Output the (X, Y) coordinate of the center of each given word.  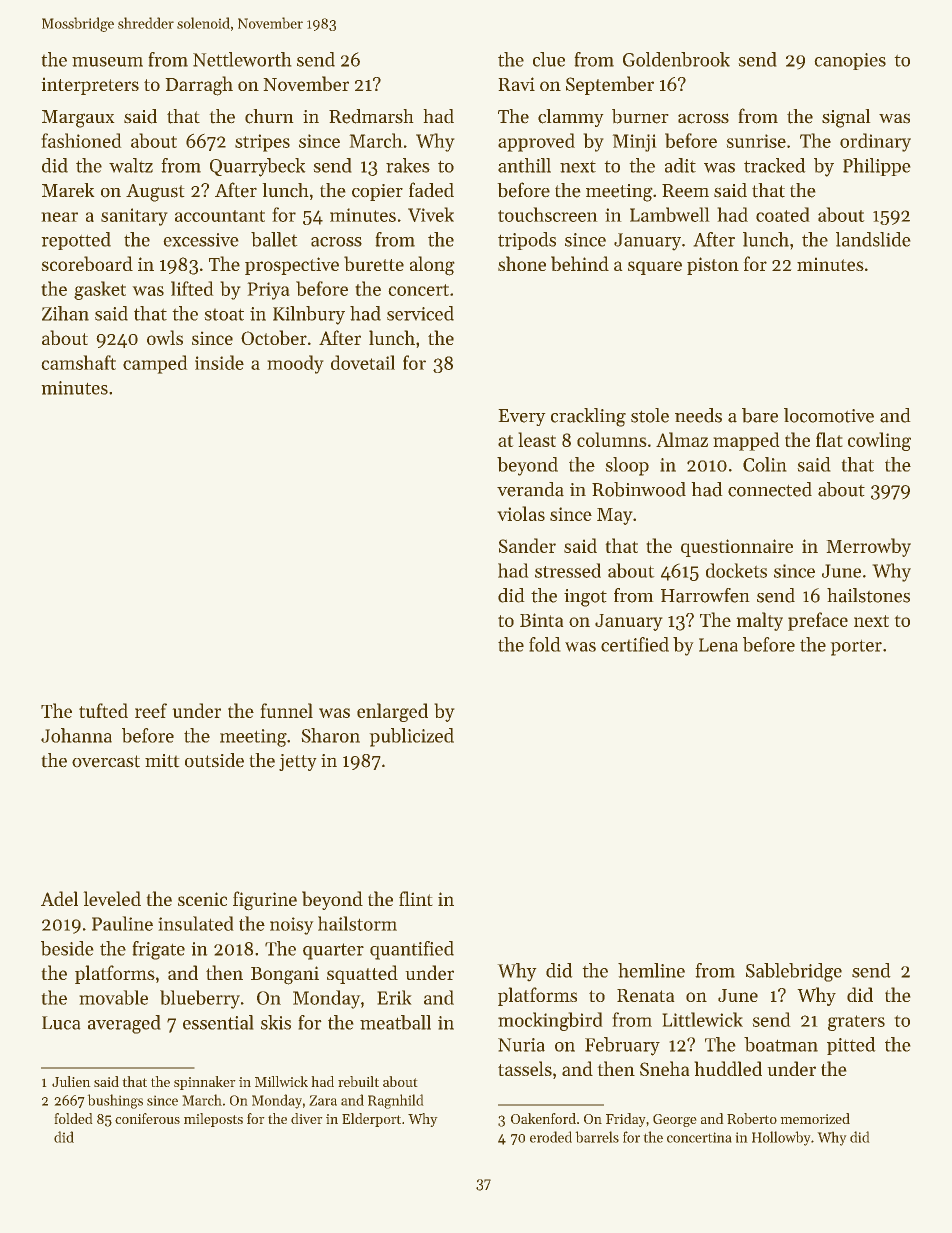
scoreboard (87, 263)
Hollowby (781, 1138)
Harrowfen (705, 595)
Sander (527, 545)
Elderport (371, 1120)
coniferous (147, 1118)
